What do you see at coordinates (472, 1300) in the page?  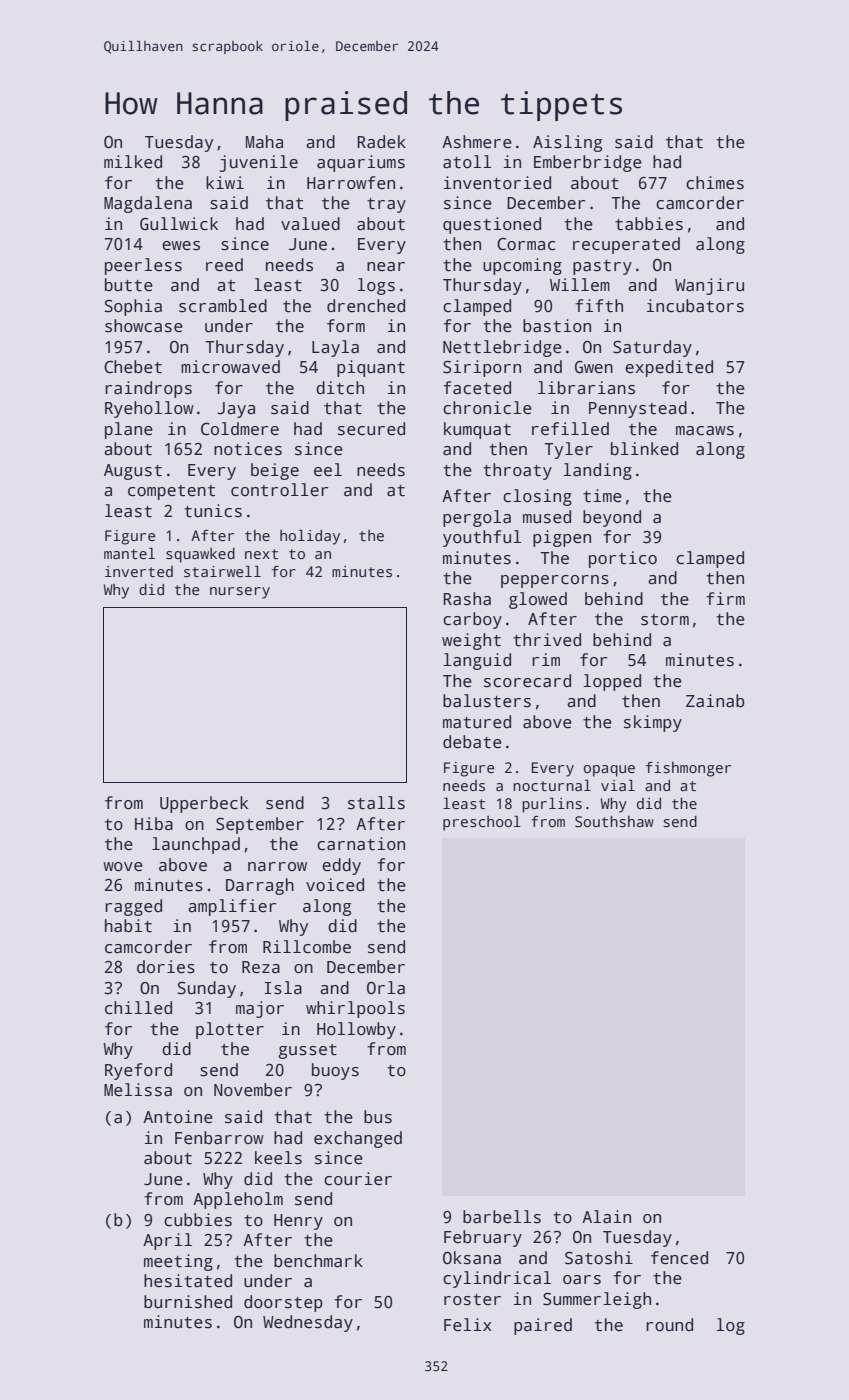 I see `roster` at bounding box center [472, 1300].
